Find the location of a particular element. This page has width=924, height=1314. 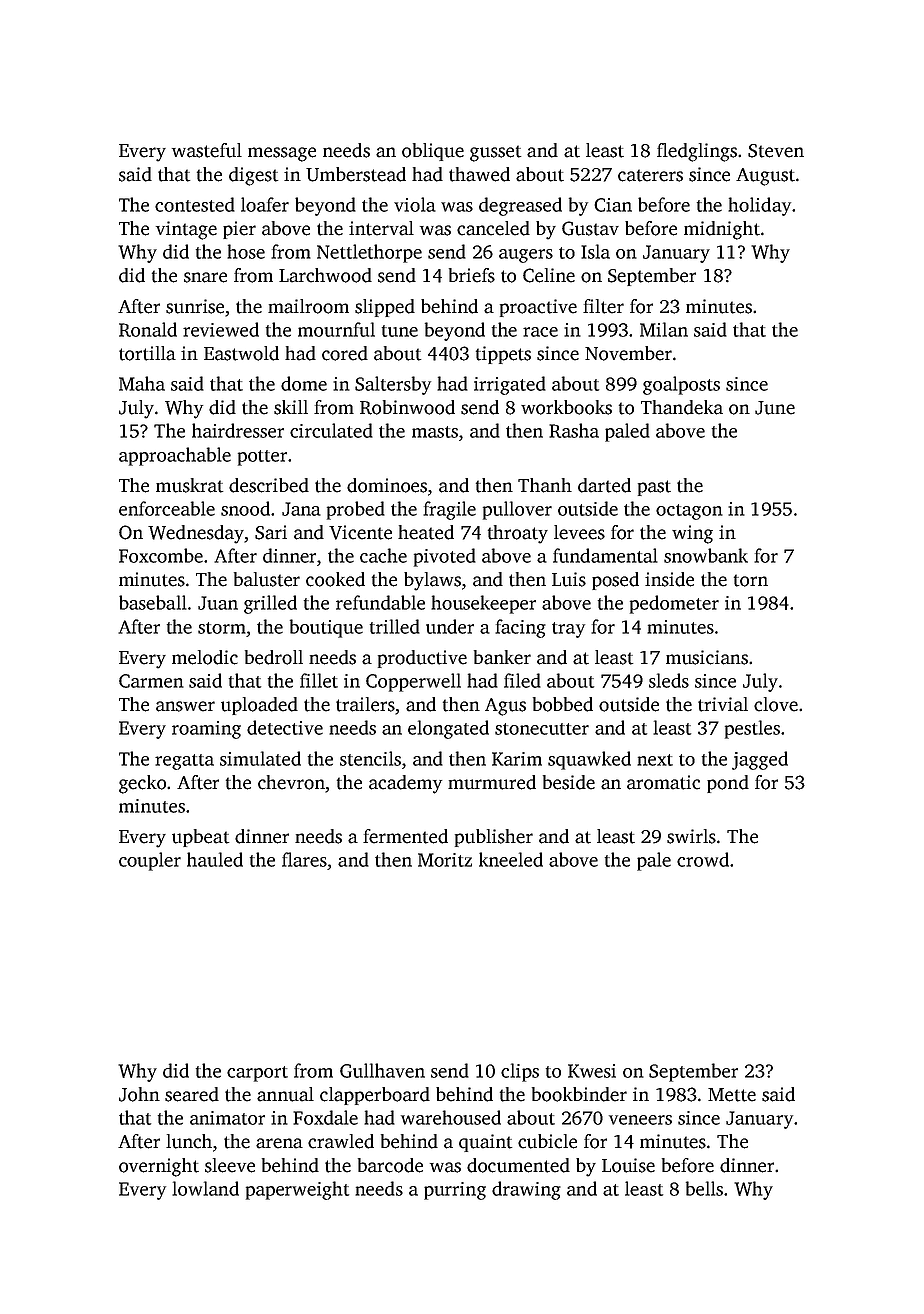

Karim is located at coordinates (517, 759).
